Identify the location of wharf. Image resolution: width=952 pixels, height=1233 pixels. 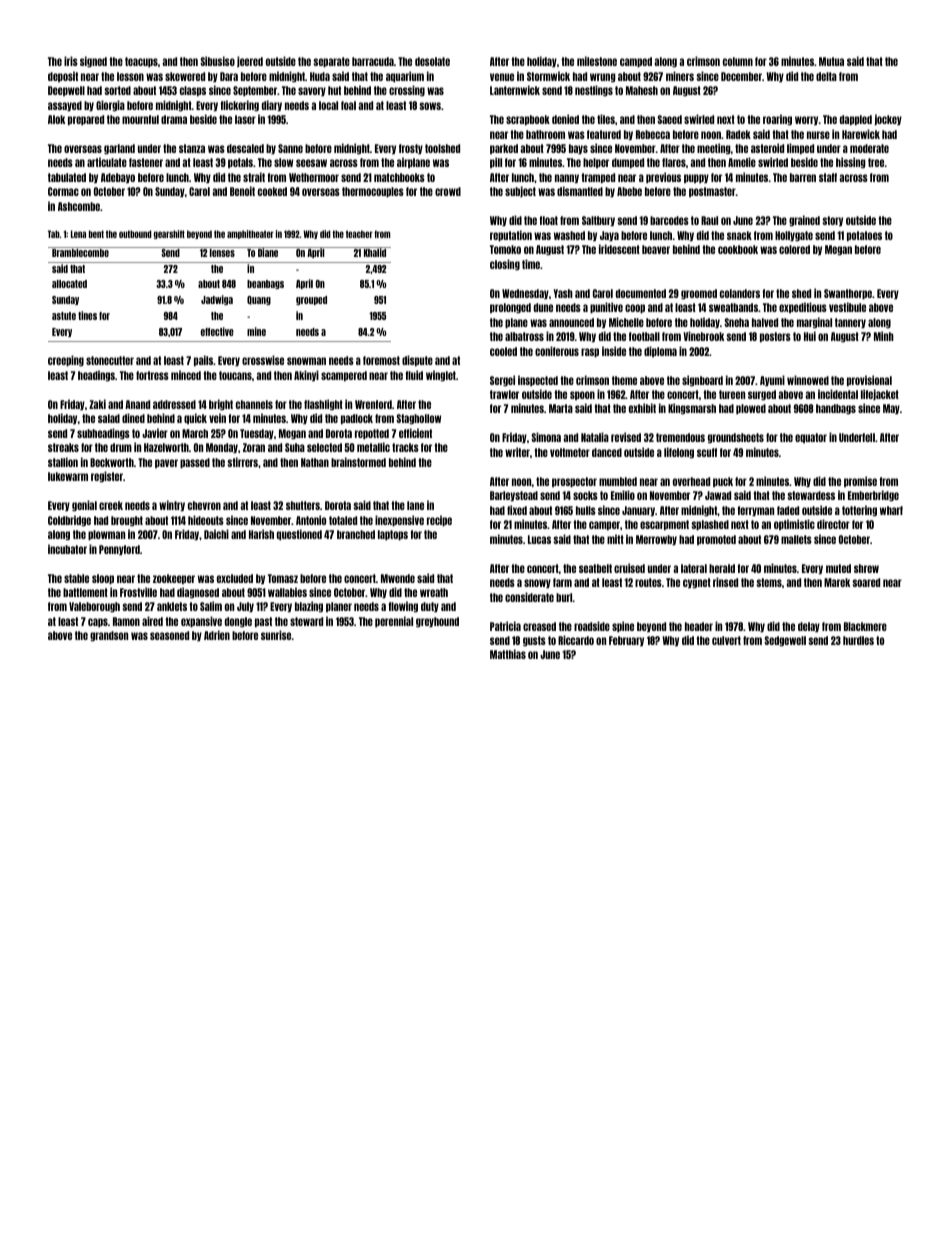
(891, 510).
